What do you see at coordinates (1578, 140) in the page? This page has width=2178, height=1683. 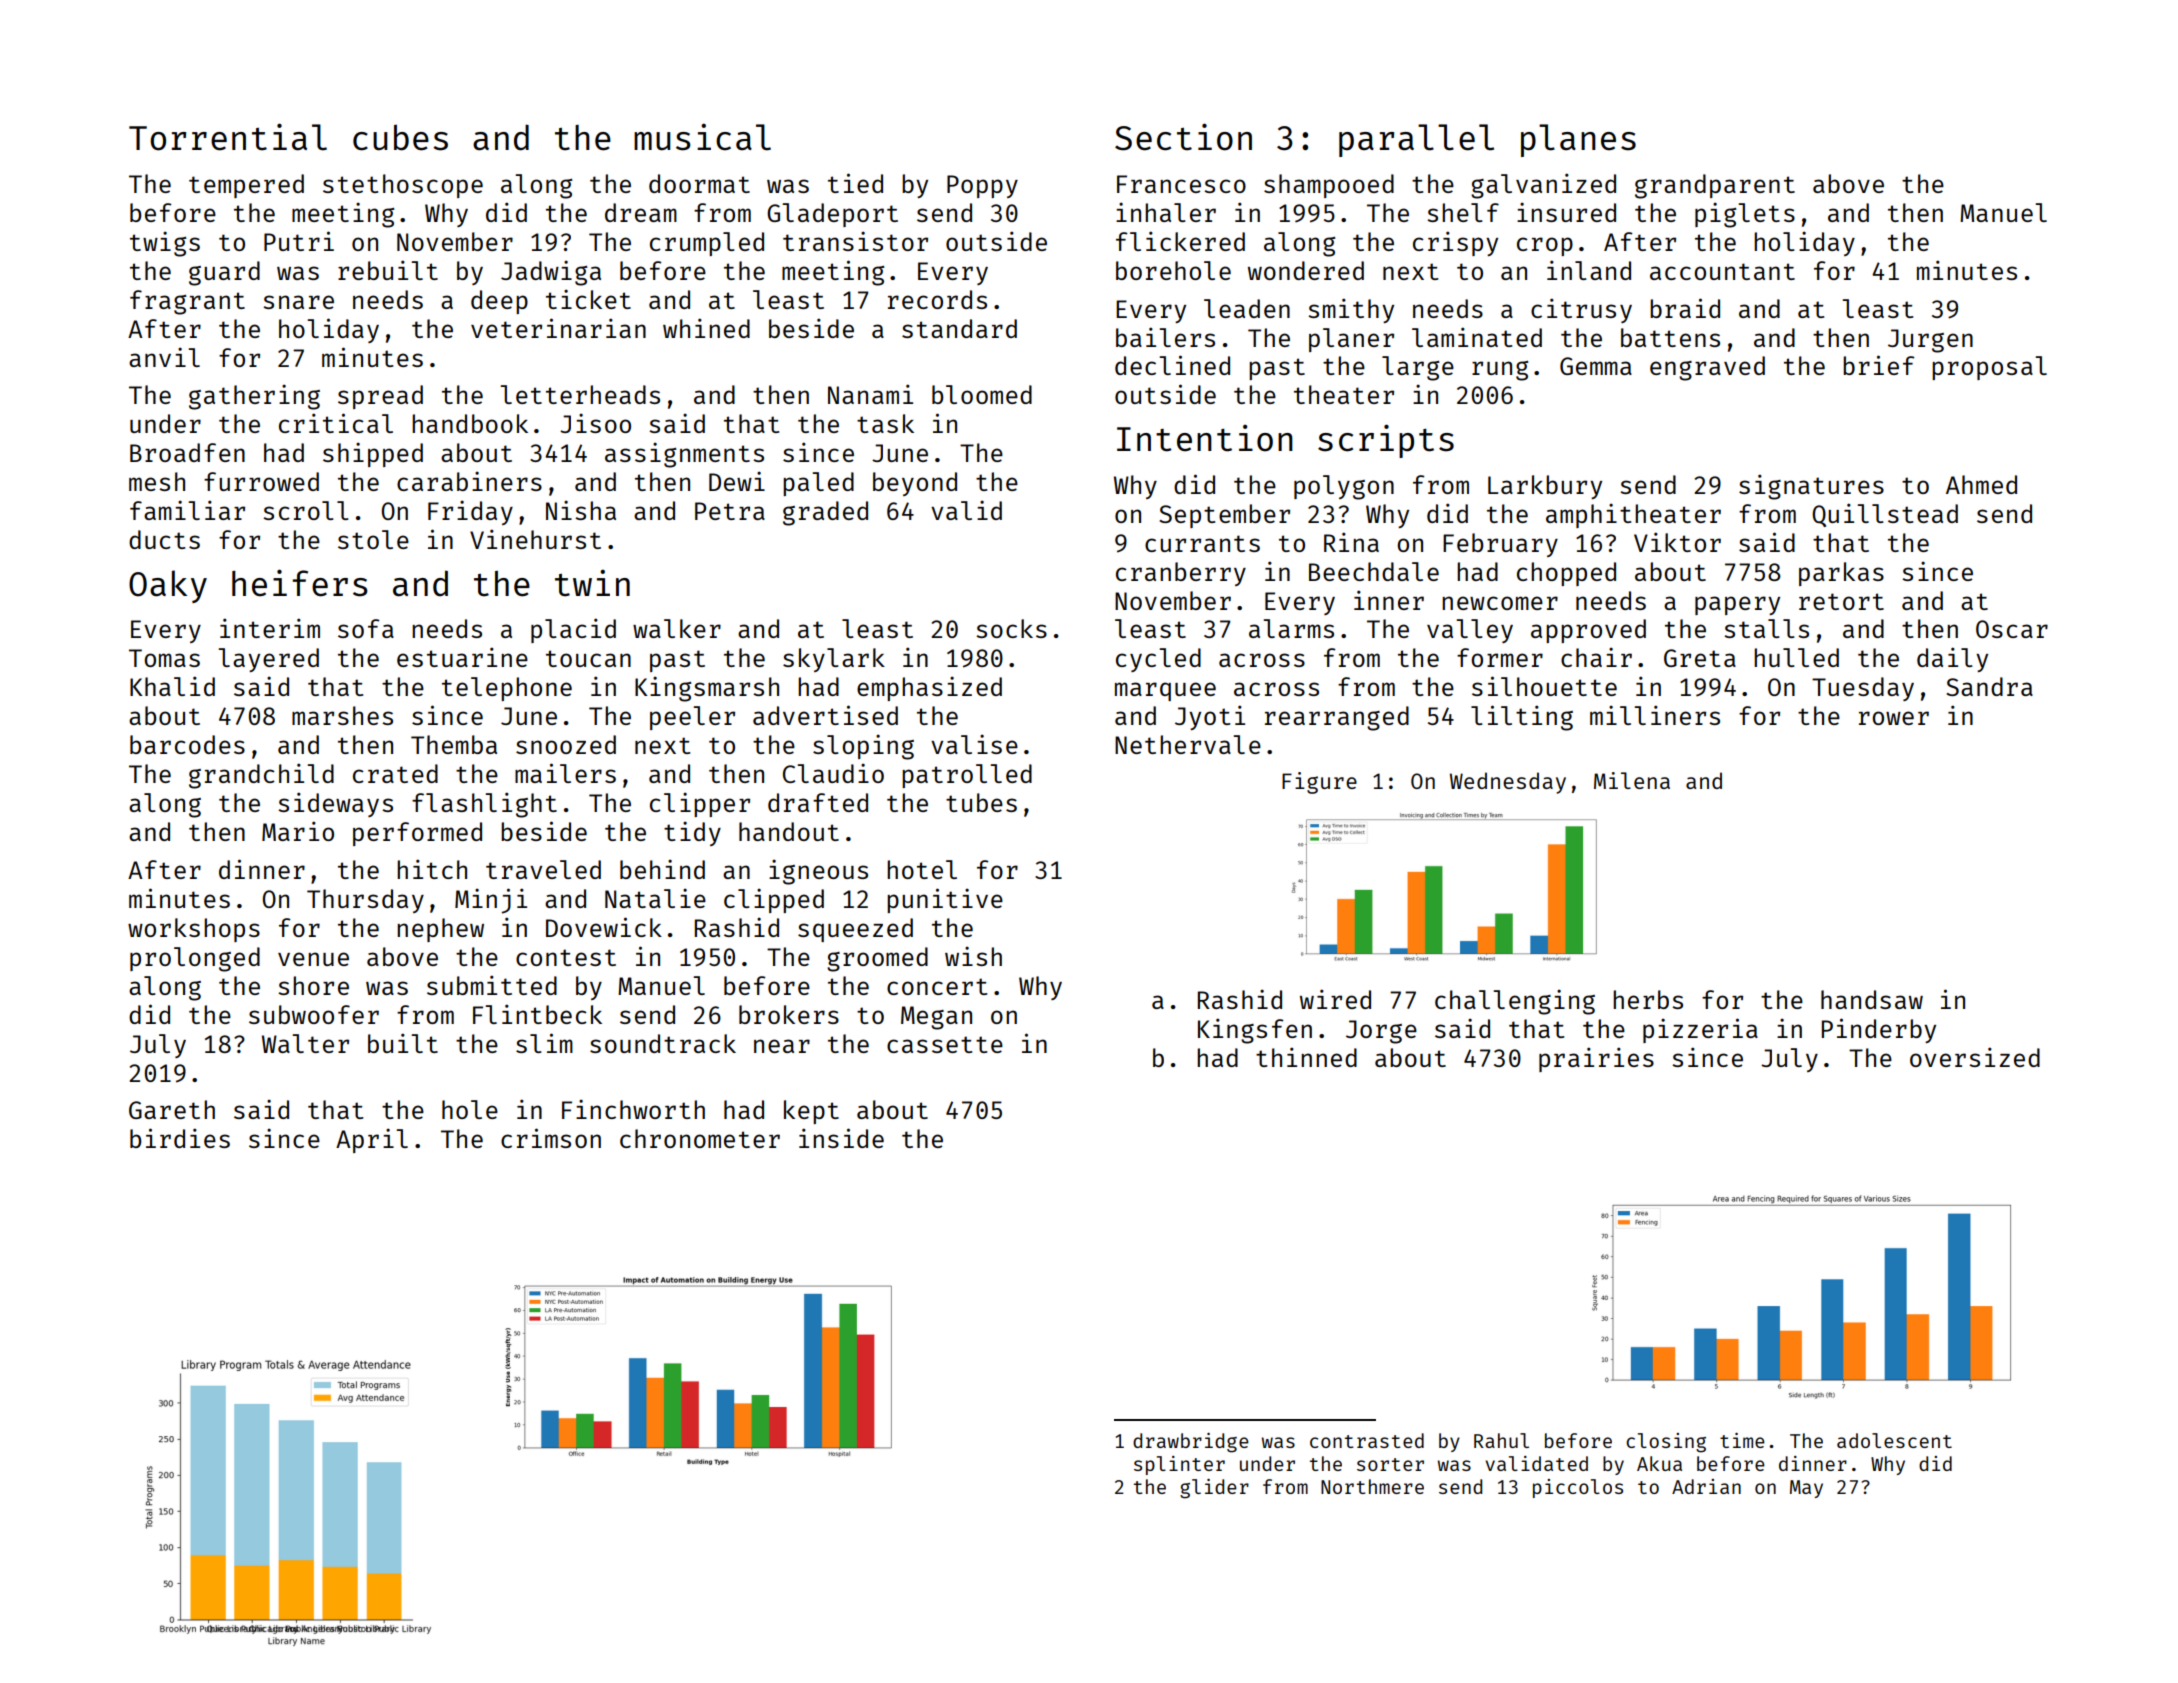 I see `planes` at bounding box center [1578, 140].
